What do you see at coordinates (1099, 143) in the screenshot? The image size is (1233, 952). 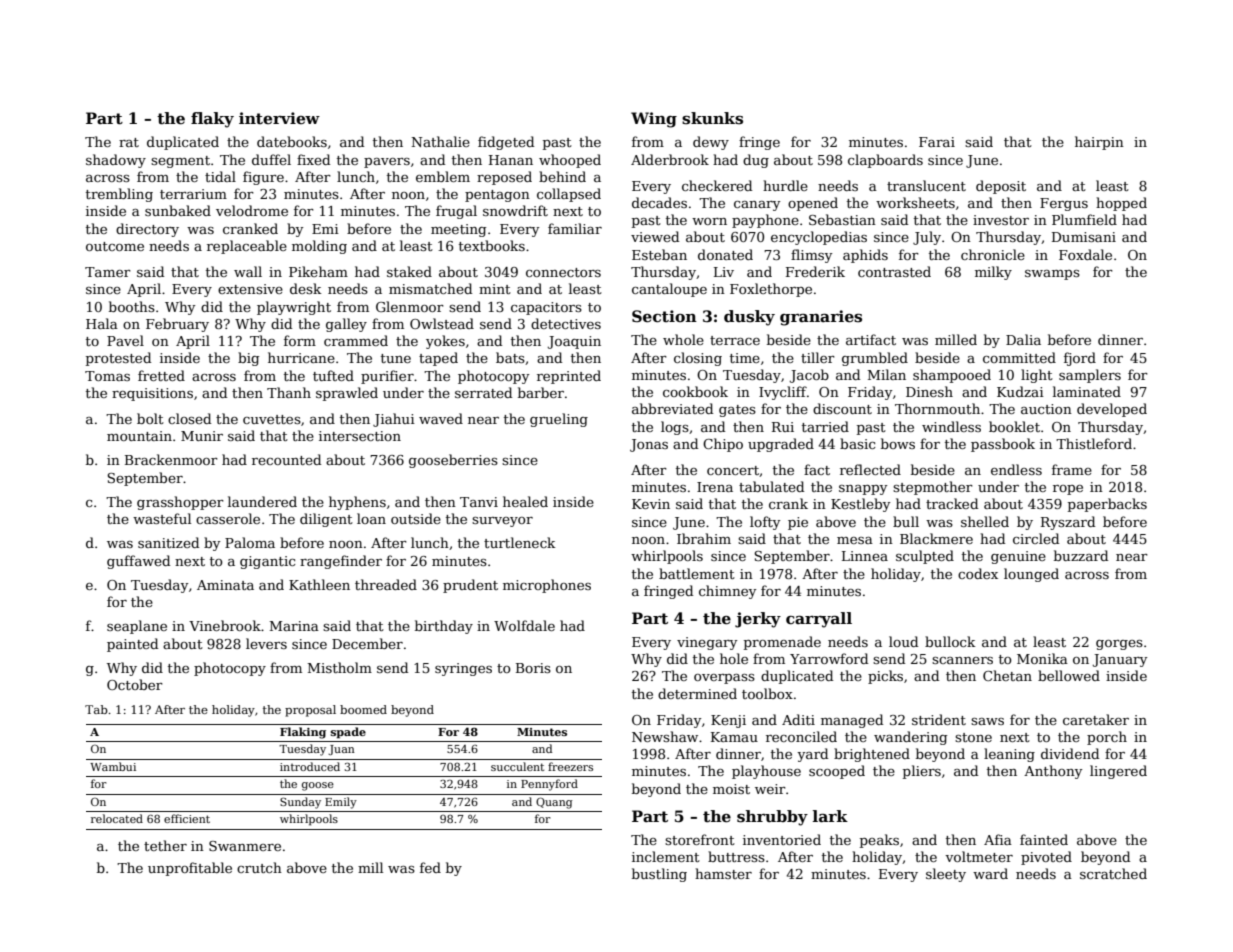 I see `hairpin` at bounding box center [1099, 143].
